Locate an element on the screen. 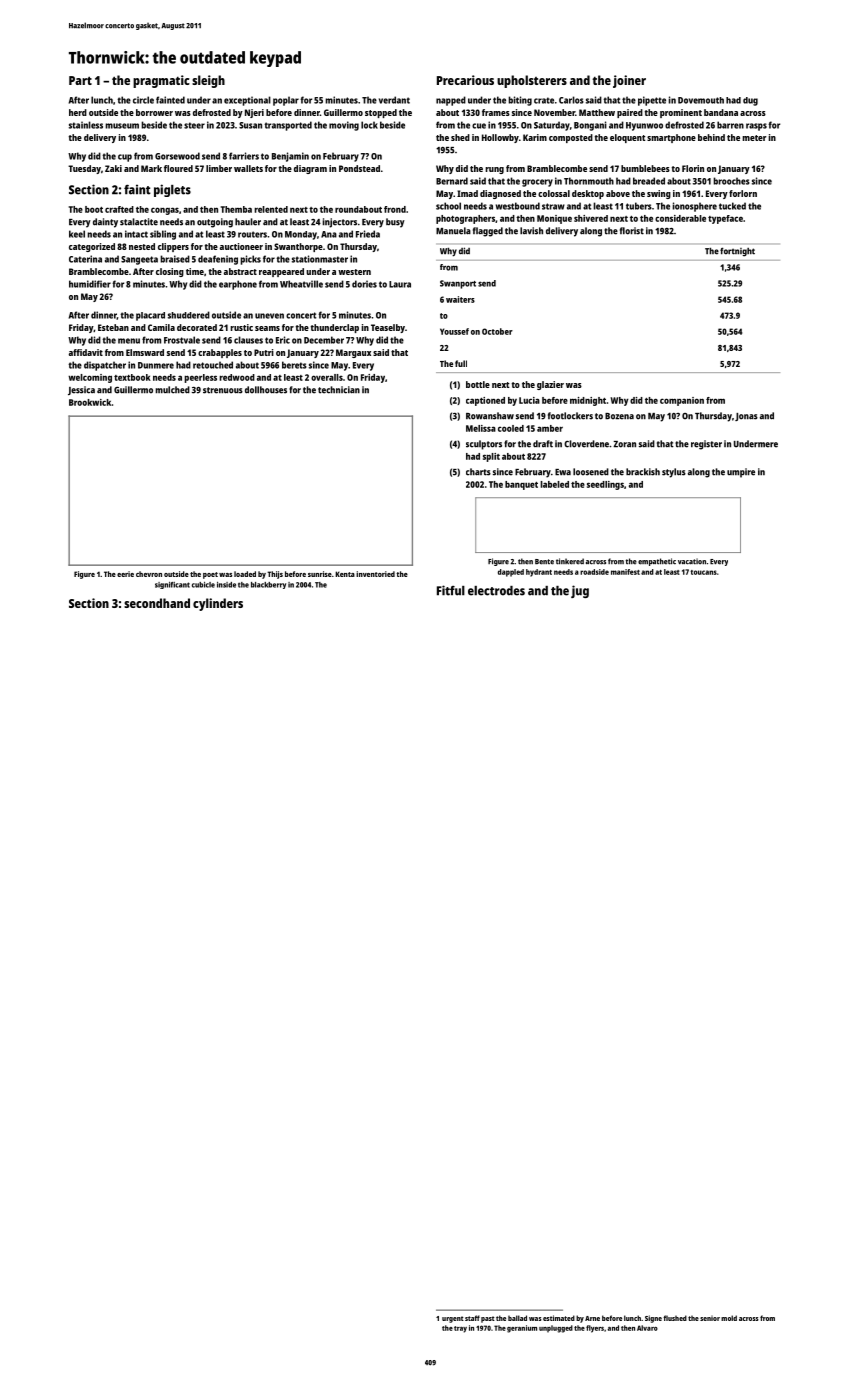  staff is located at coordinates (472, 1318).
